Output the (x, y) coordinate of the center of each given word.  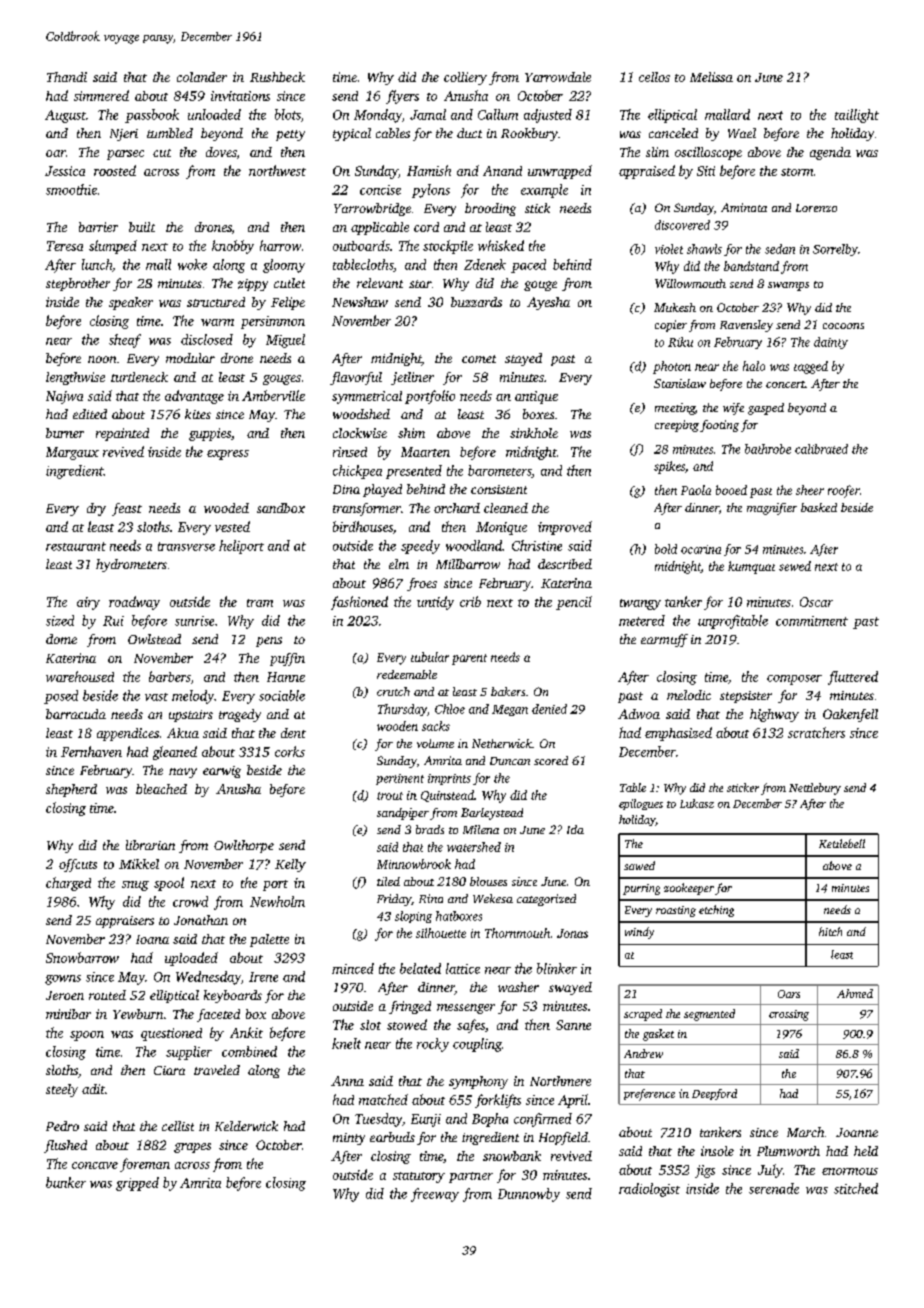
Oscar (816, 602)
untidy (435, 603)
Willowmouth (690, 283)
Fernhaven (91, 751)
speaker (131, 303)
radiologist (649, 1190)
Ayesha (548, 303)
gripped (137, 1184)
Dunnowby (529, 1195)
